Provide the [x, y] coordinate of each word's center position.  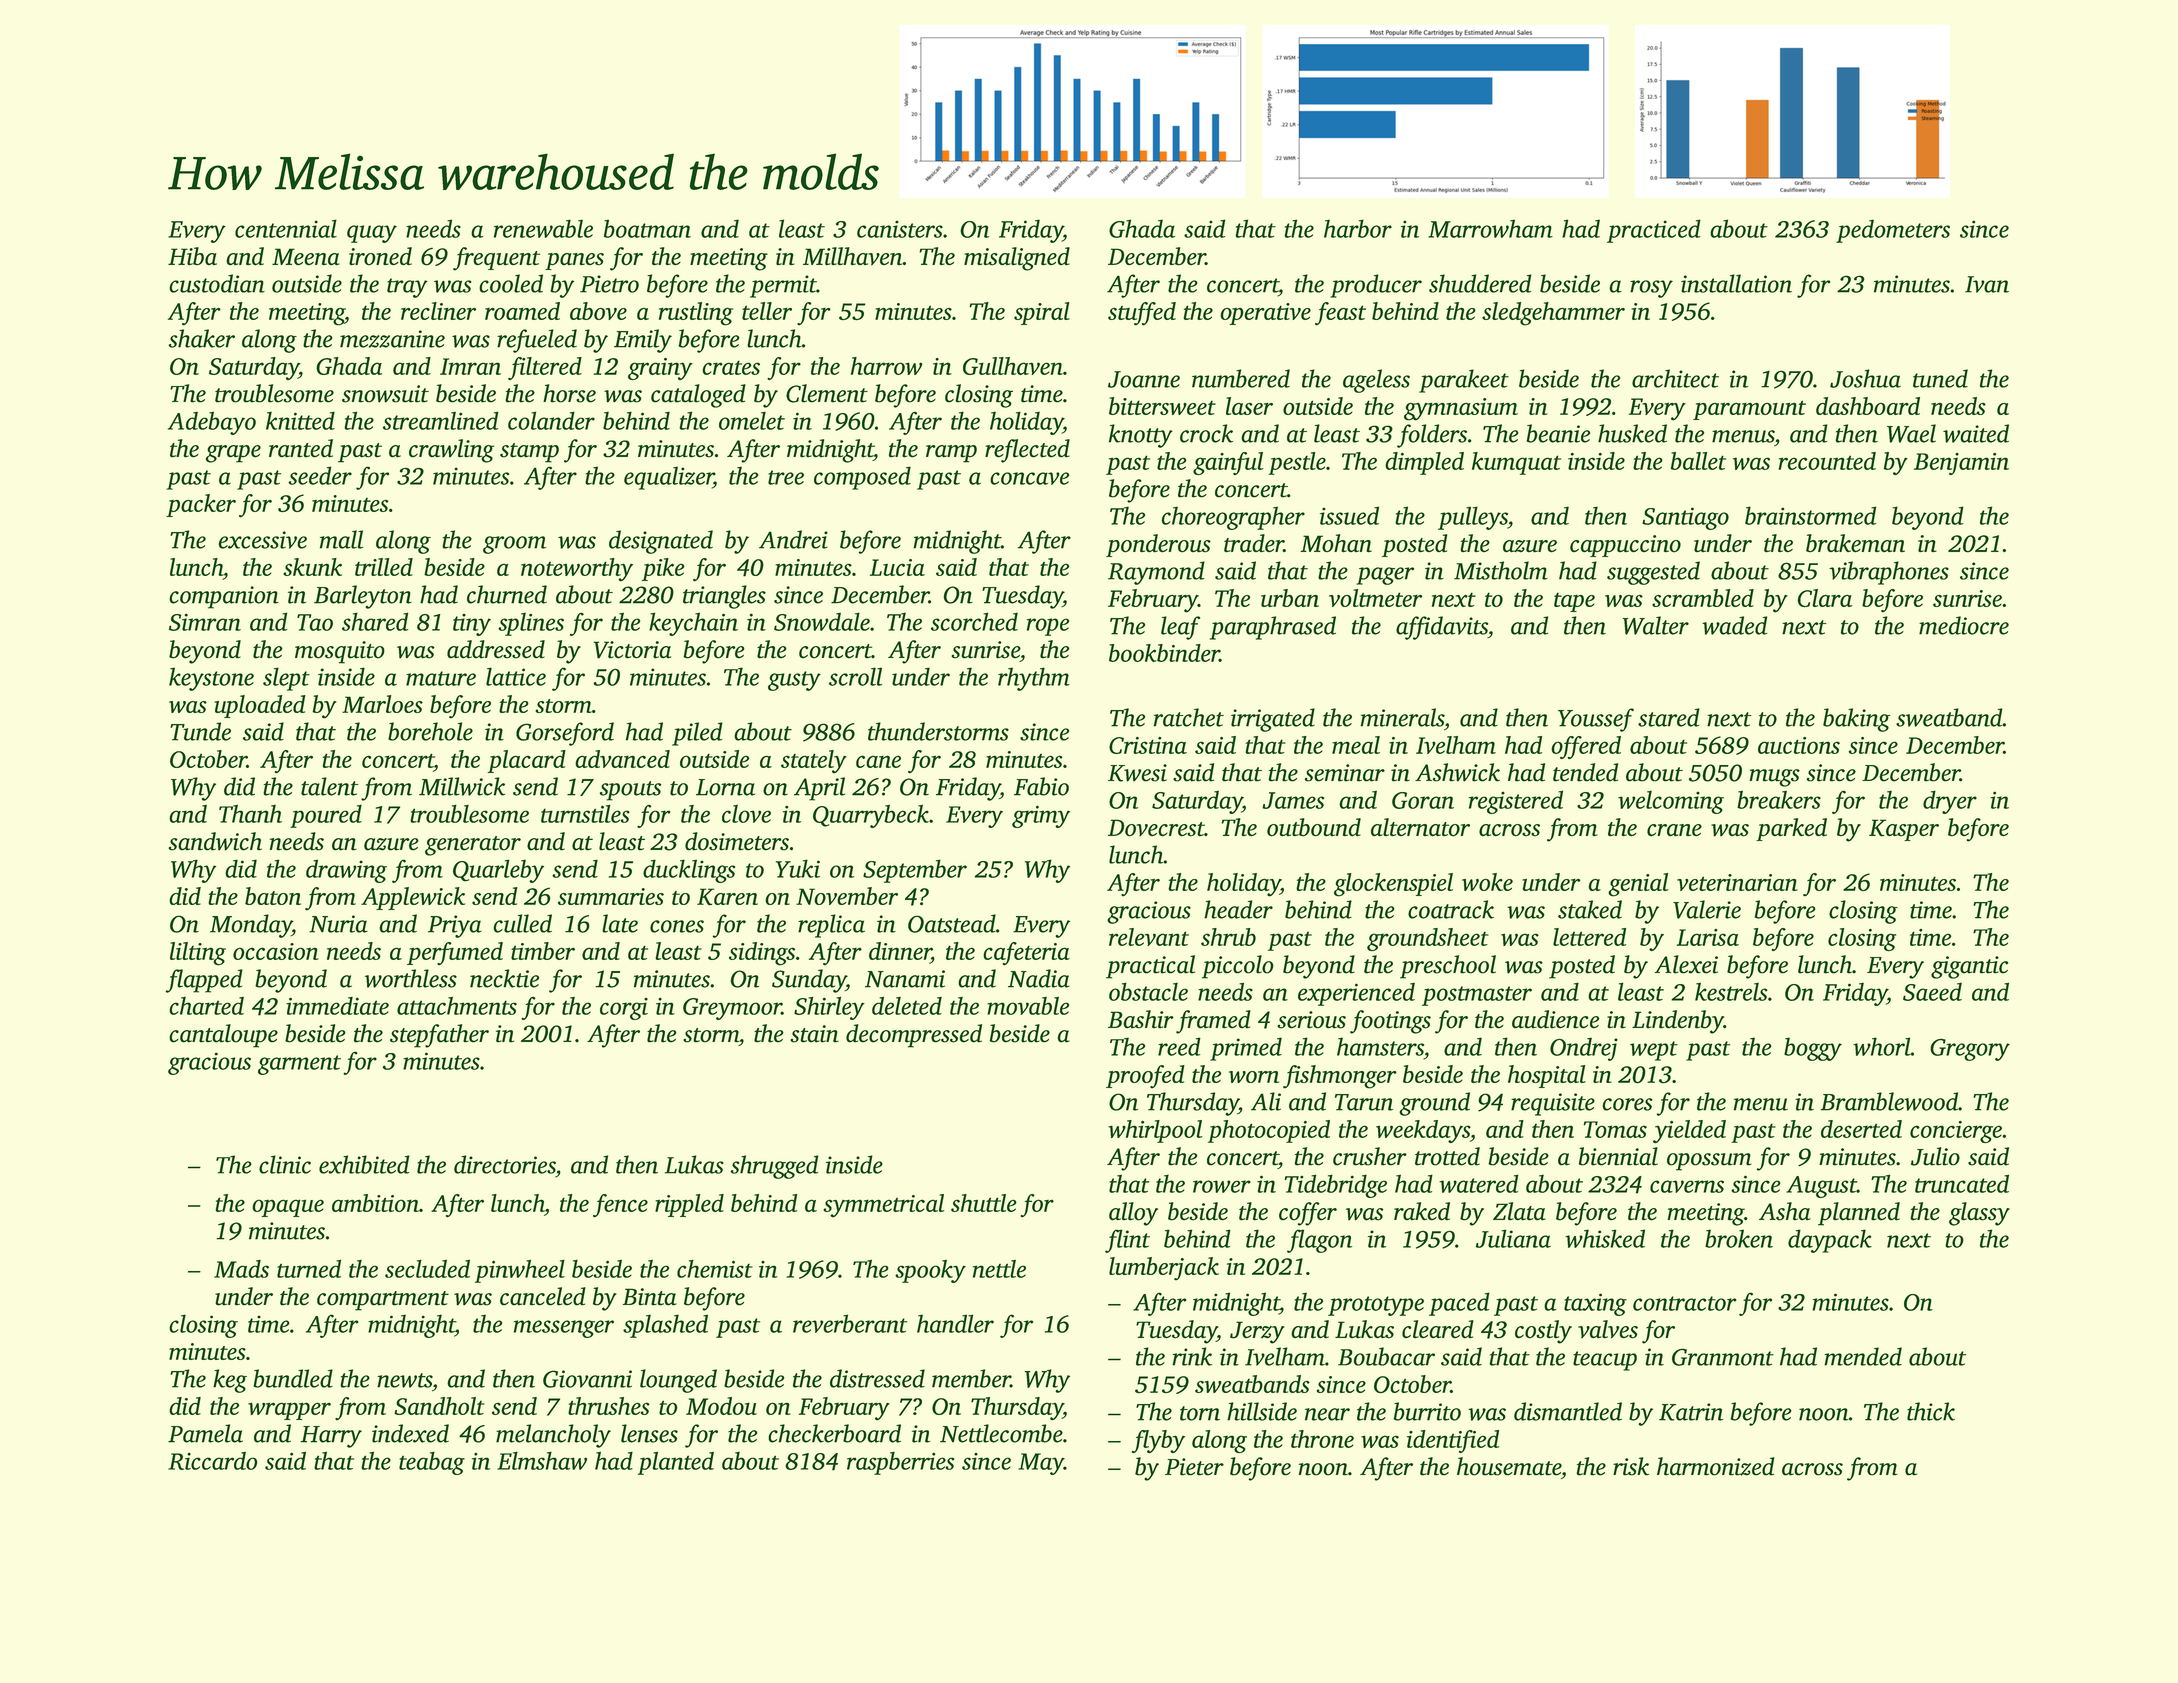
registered [1516, 802]
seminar [1345, 773]
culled [522, 923]
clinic [285, 1164]
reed [1179, 1046]
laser [1249, 406]
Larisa [1708, 937]
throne [1322, 1439]
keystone [211, 679]
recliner [438, 311]
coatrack [1451, 909]
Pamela [205, 1433]
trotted [1447, 1156]
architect [1675, 378]
